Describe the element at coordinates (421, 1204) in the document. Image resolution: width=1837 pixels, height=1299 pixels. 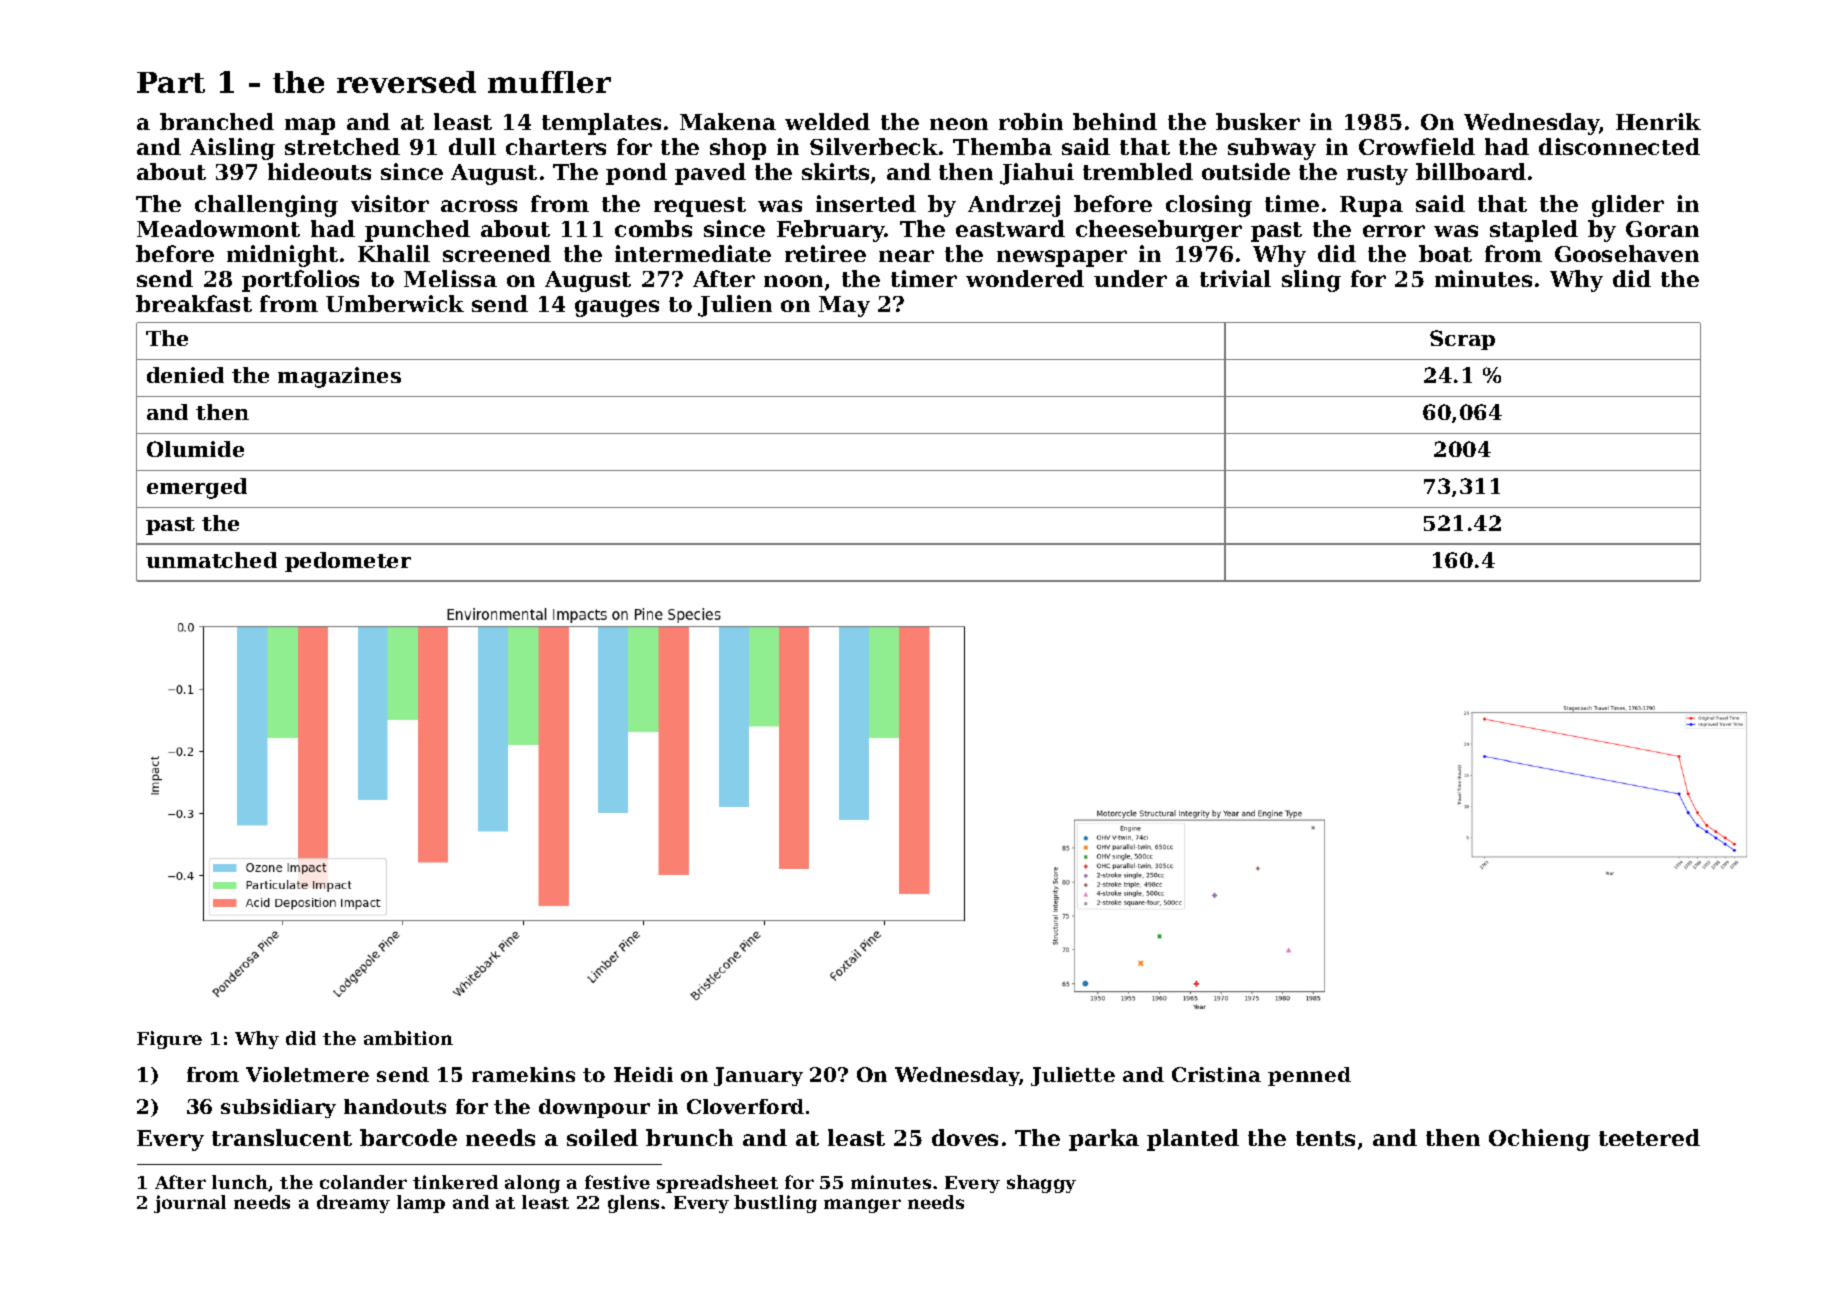
I see `lamp` at that location.
